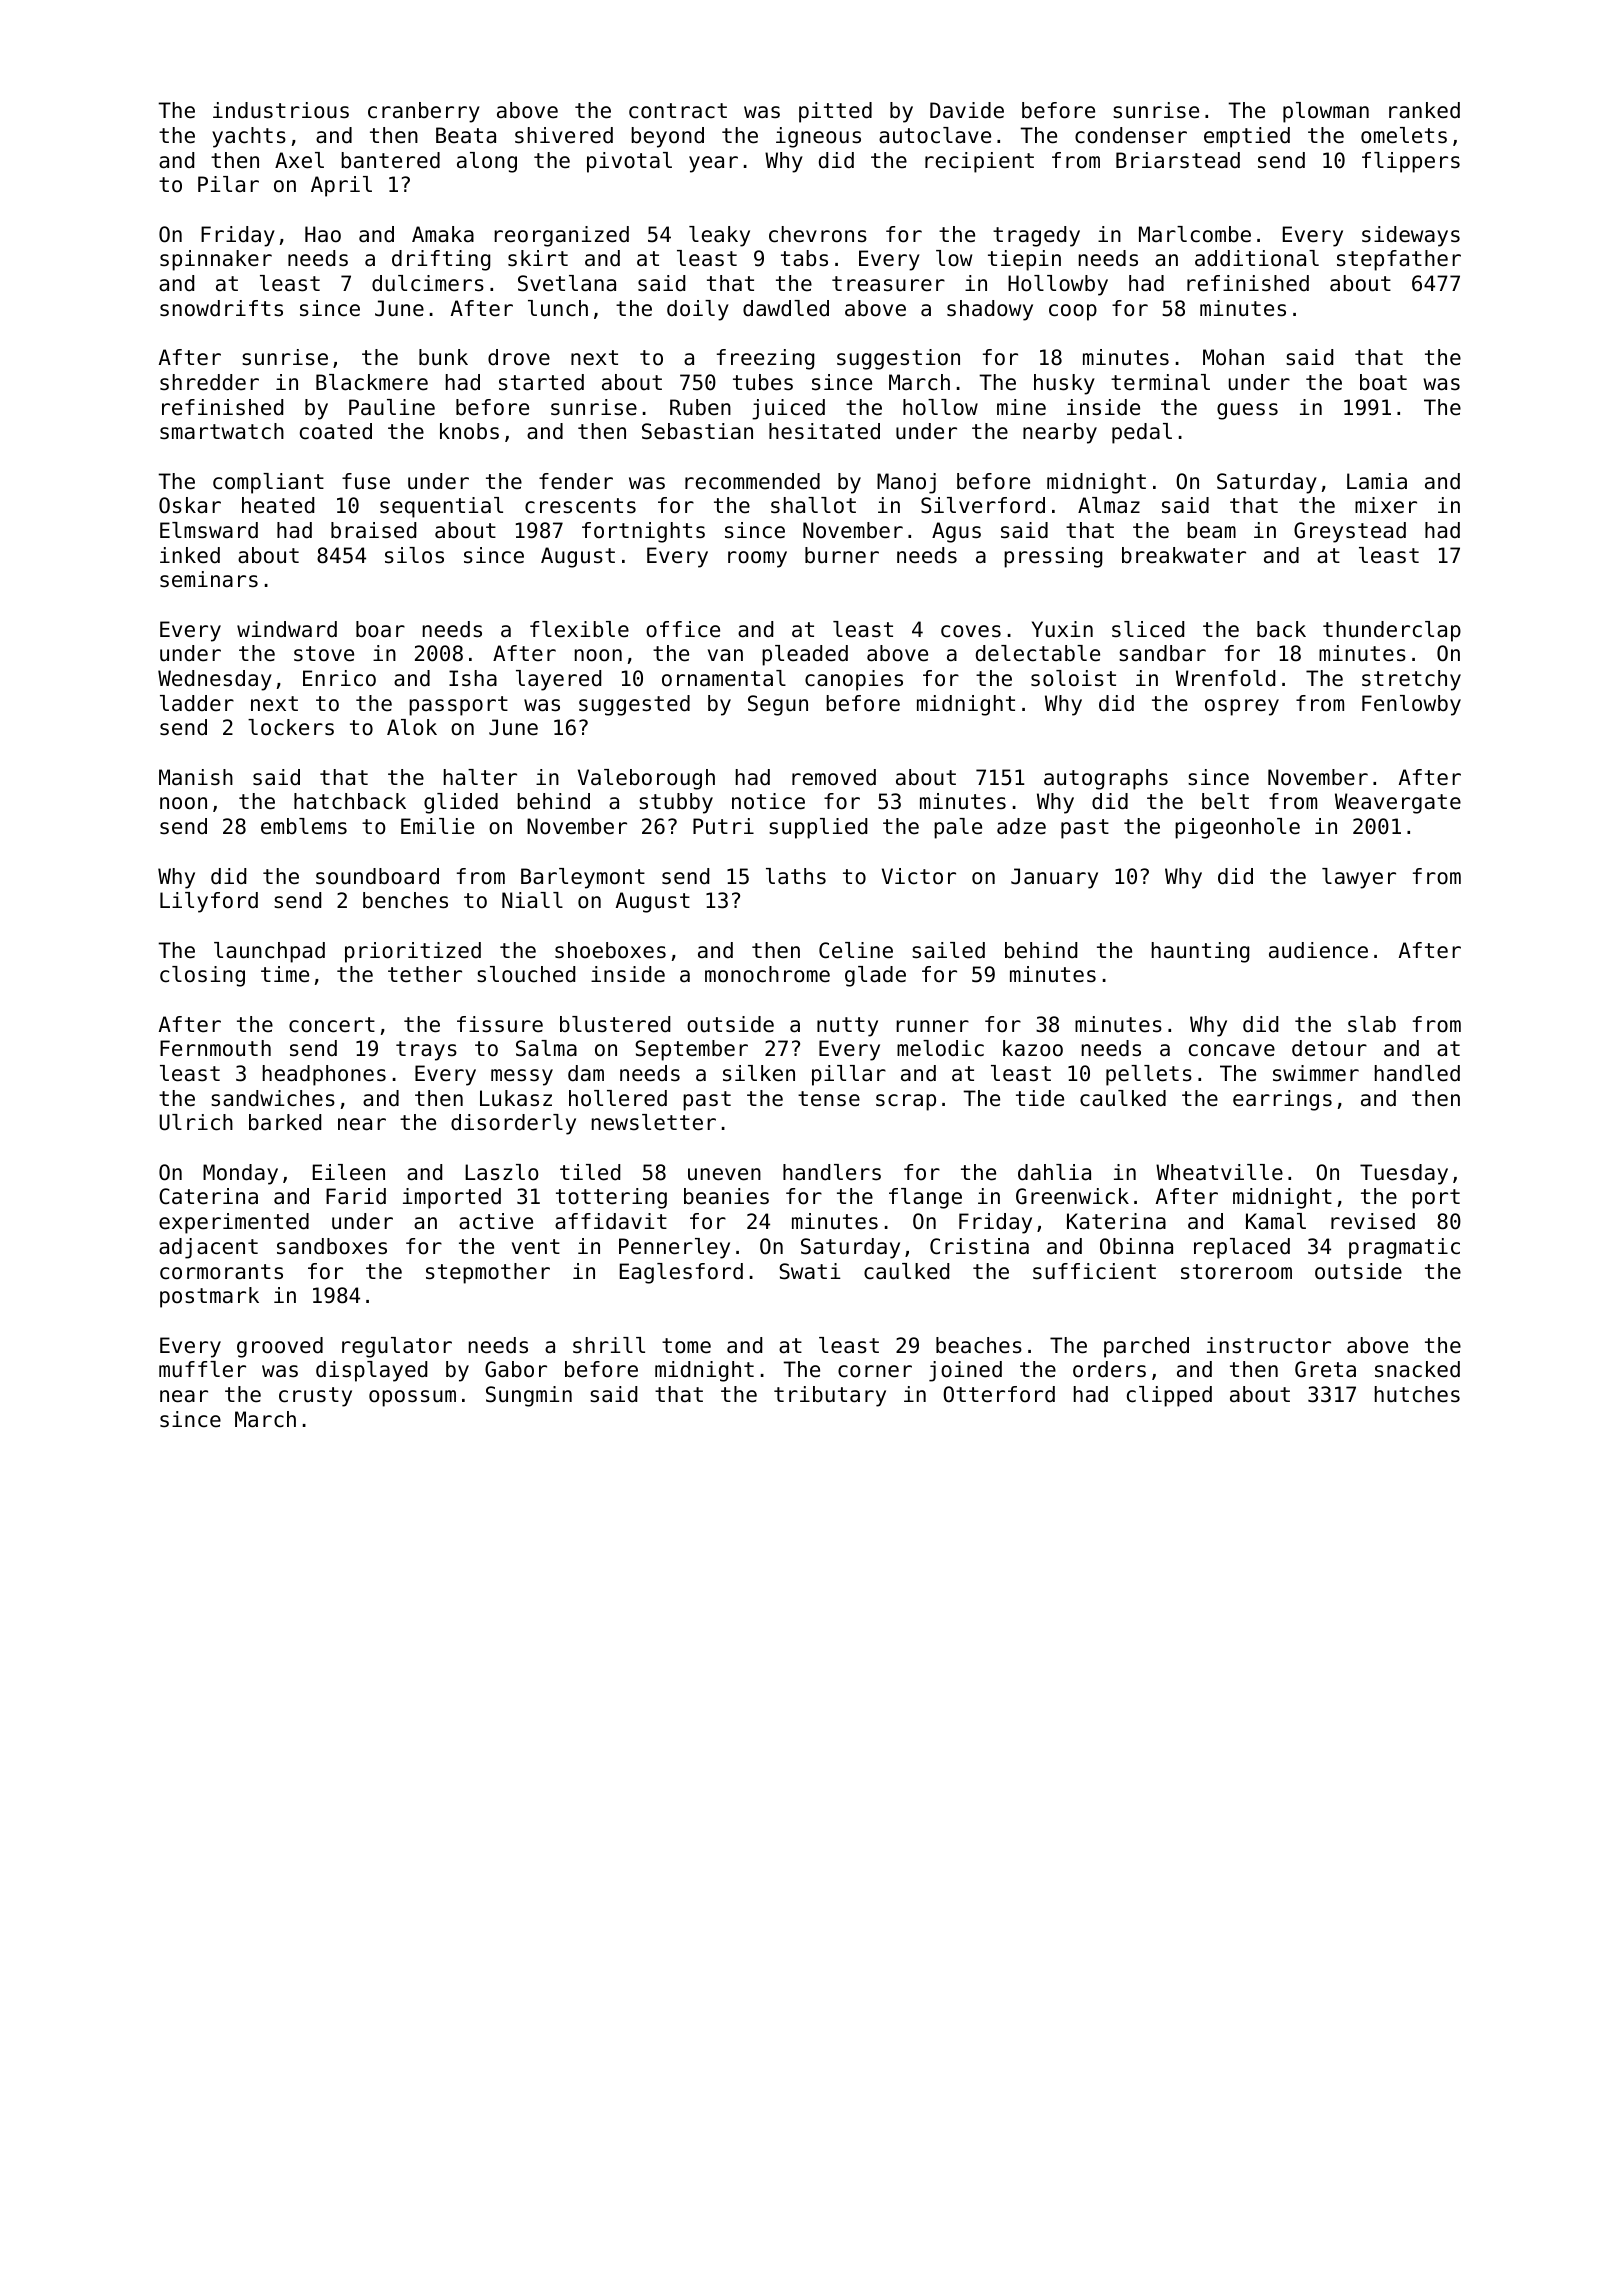 The width and height of the page is (1620, 2292). What do you see at coordinates (424, 112) in the page?
I see `cranberry` at bounding box center [424, 112].
